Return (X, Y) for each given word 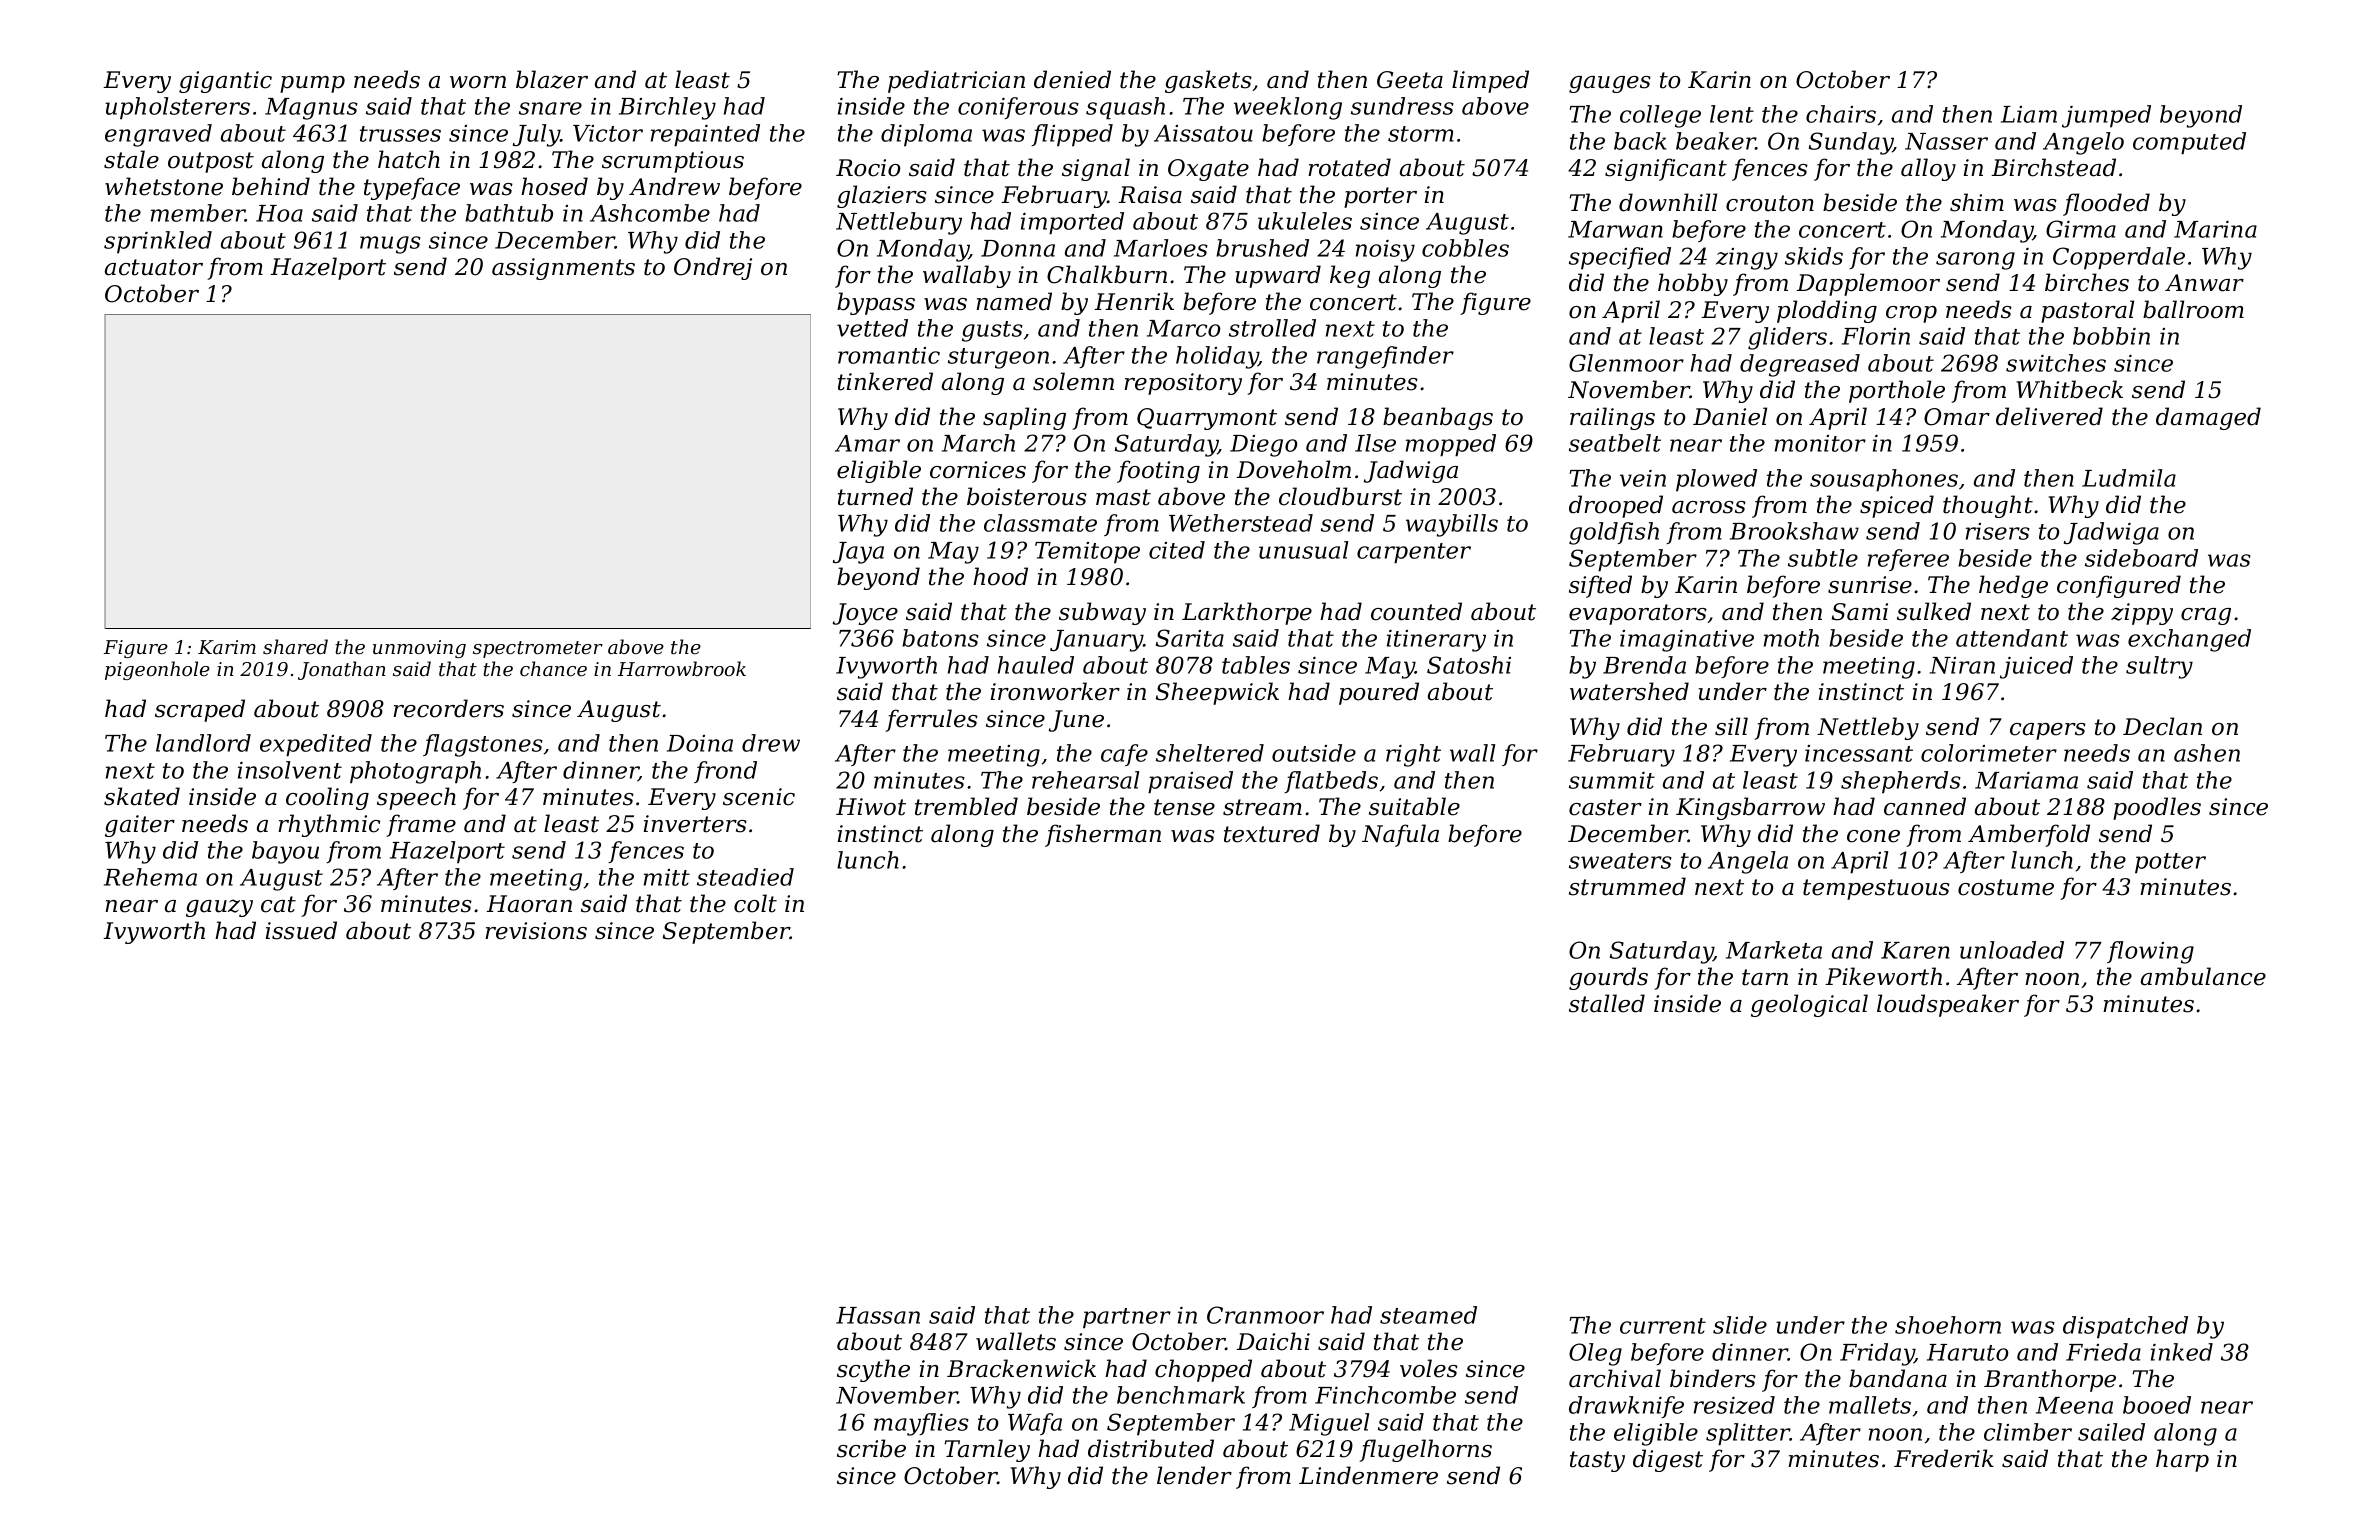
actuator (154, 267)
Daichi (1273, 1341)
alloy (1928, 169)
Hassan (878, 1315)
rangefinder (1385, 357)
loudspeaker (1948, 1005)
